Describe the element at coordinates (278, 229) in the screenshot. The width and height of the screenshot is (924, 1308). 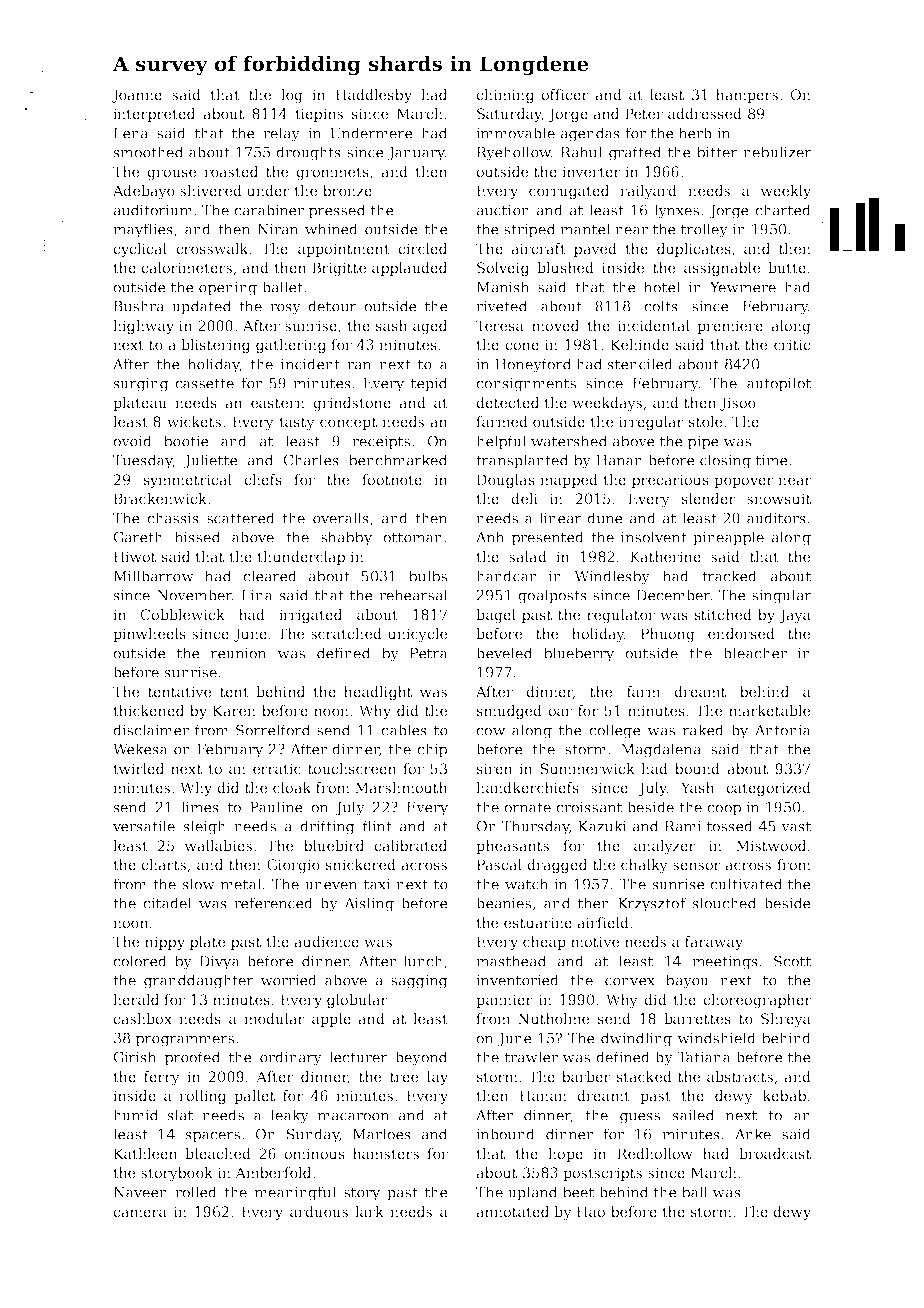
I see `Niran` at that location.
